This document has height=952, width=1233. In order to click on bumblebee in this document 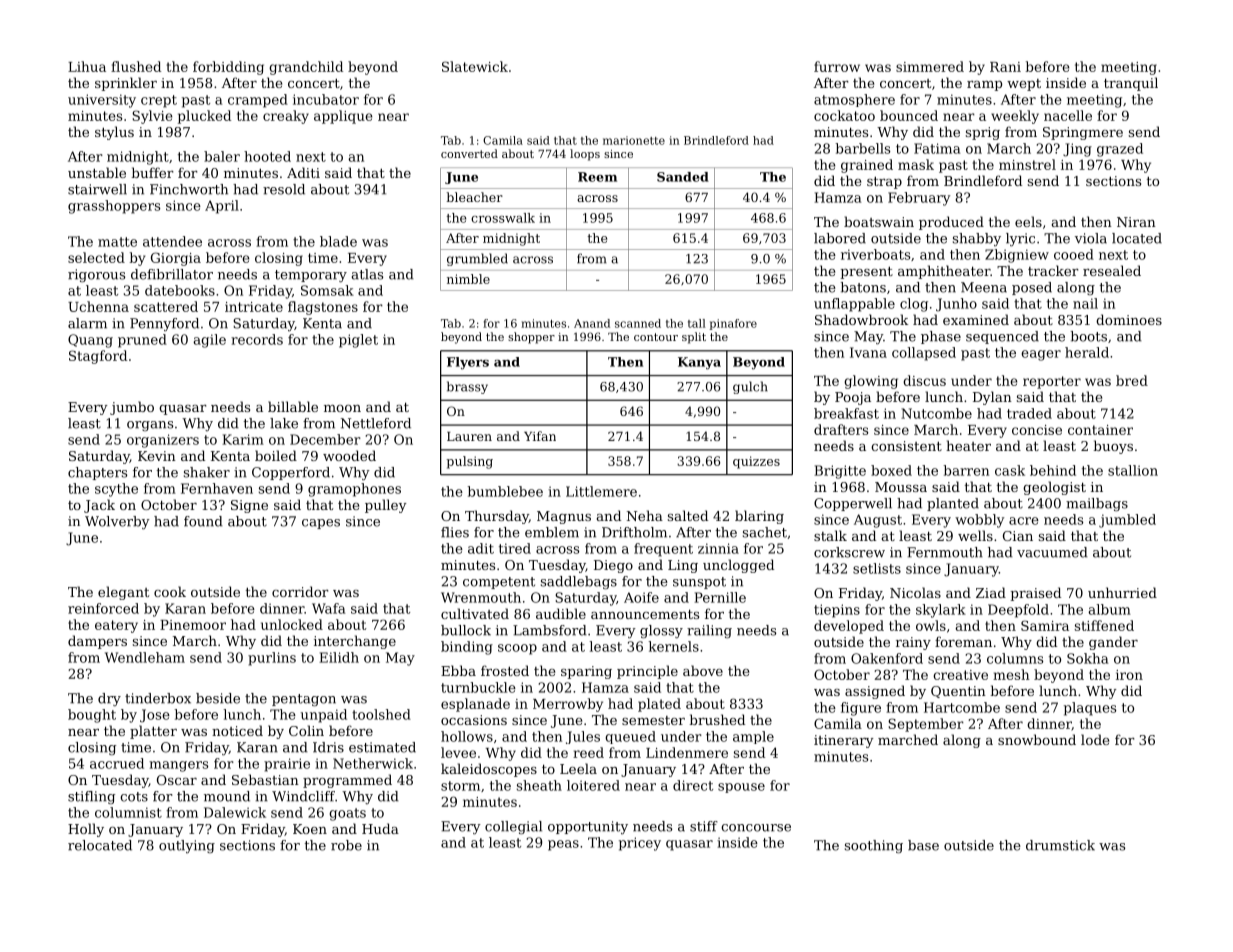, I will do `click(505, 491)`.
